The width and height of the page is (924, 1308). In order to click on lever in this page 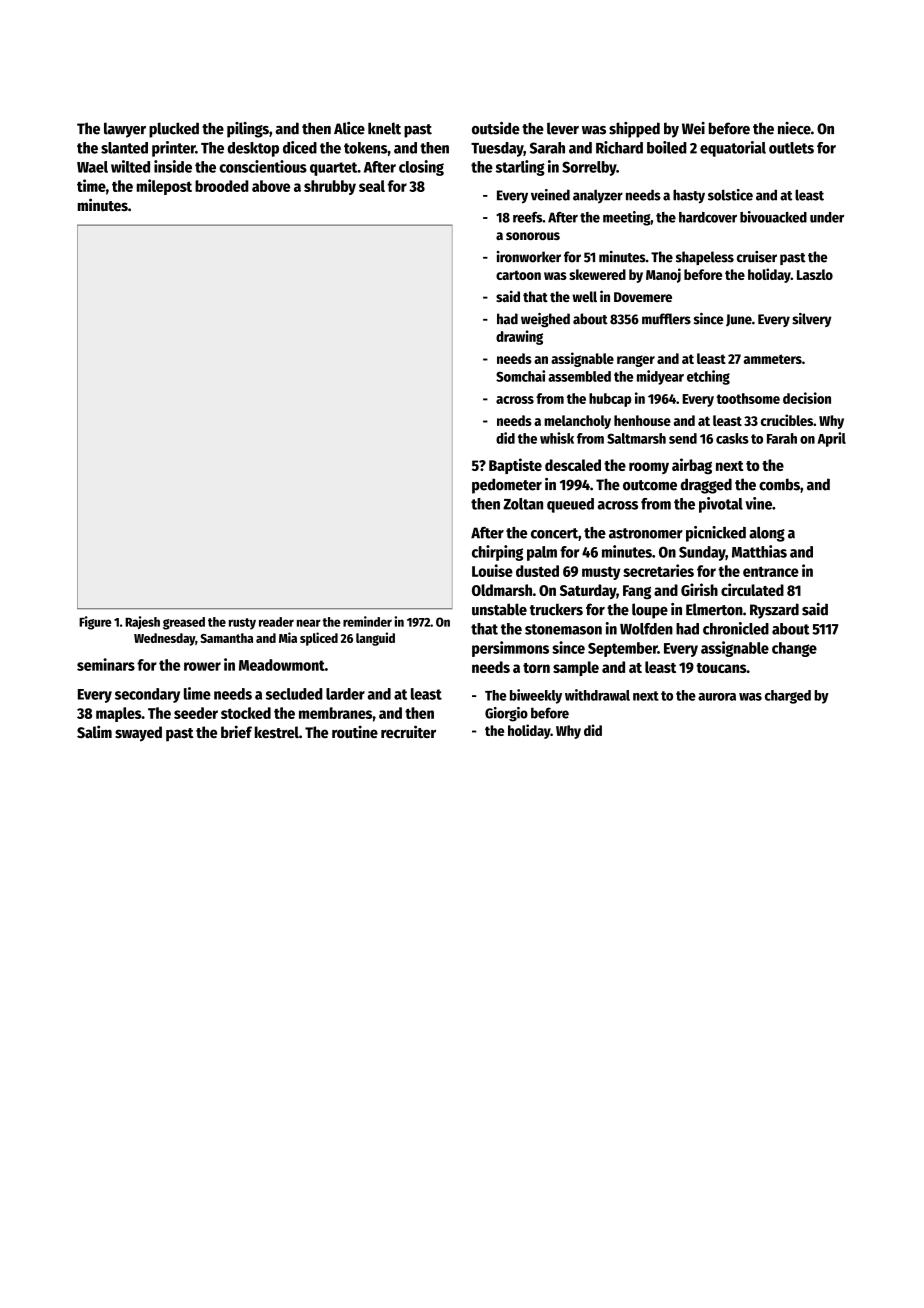, I will do `click(563, 128)`.
